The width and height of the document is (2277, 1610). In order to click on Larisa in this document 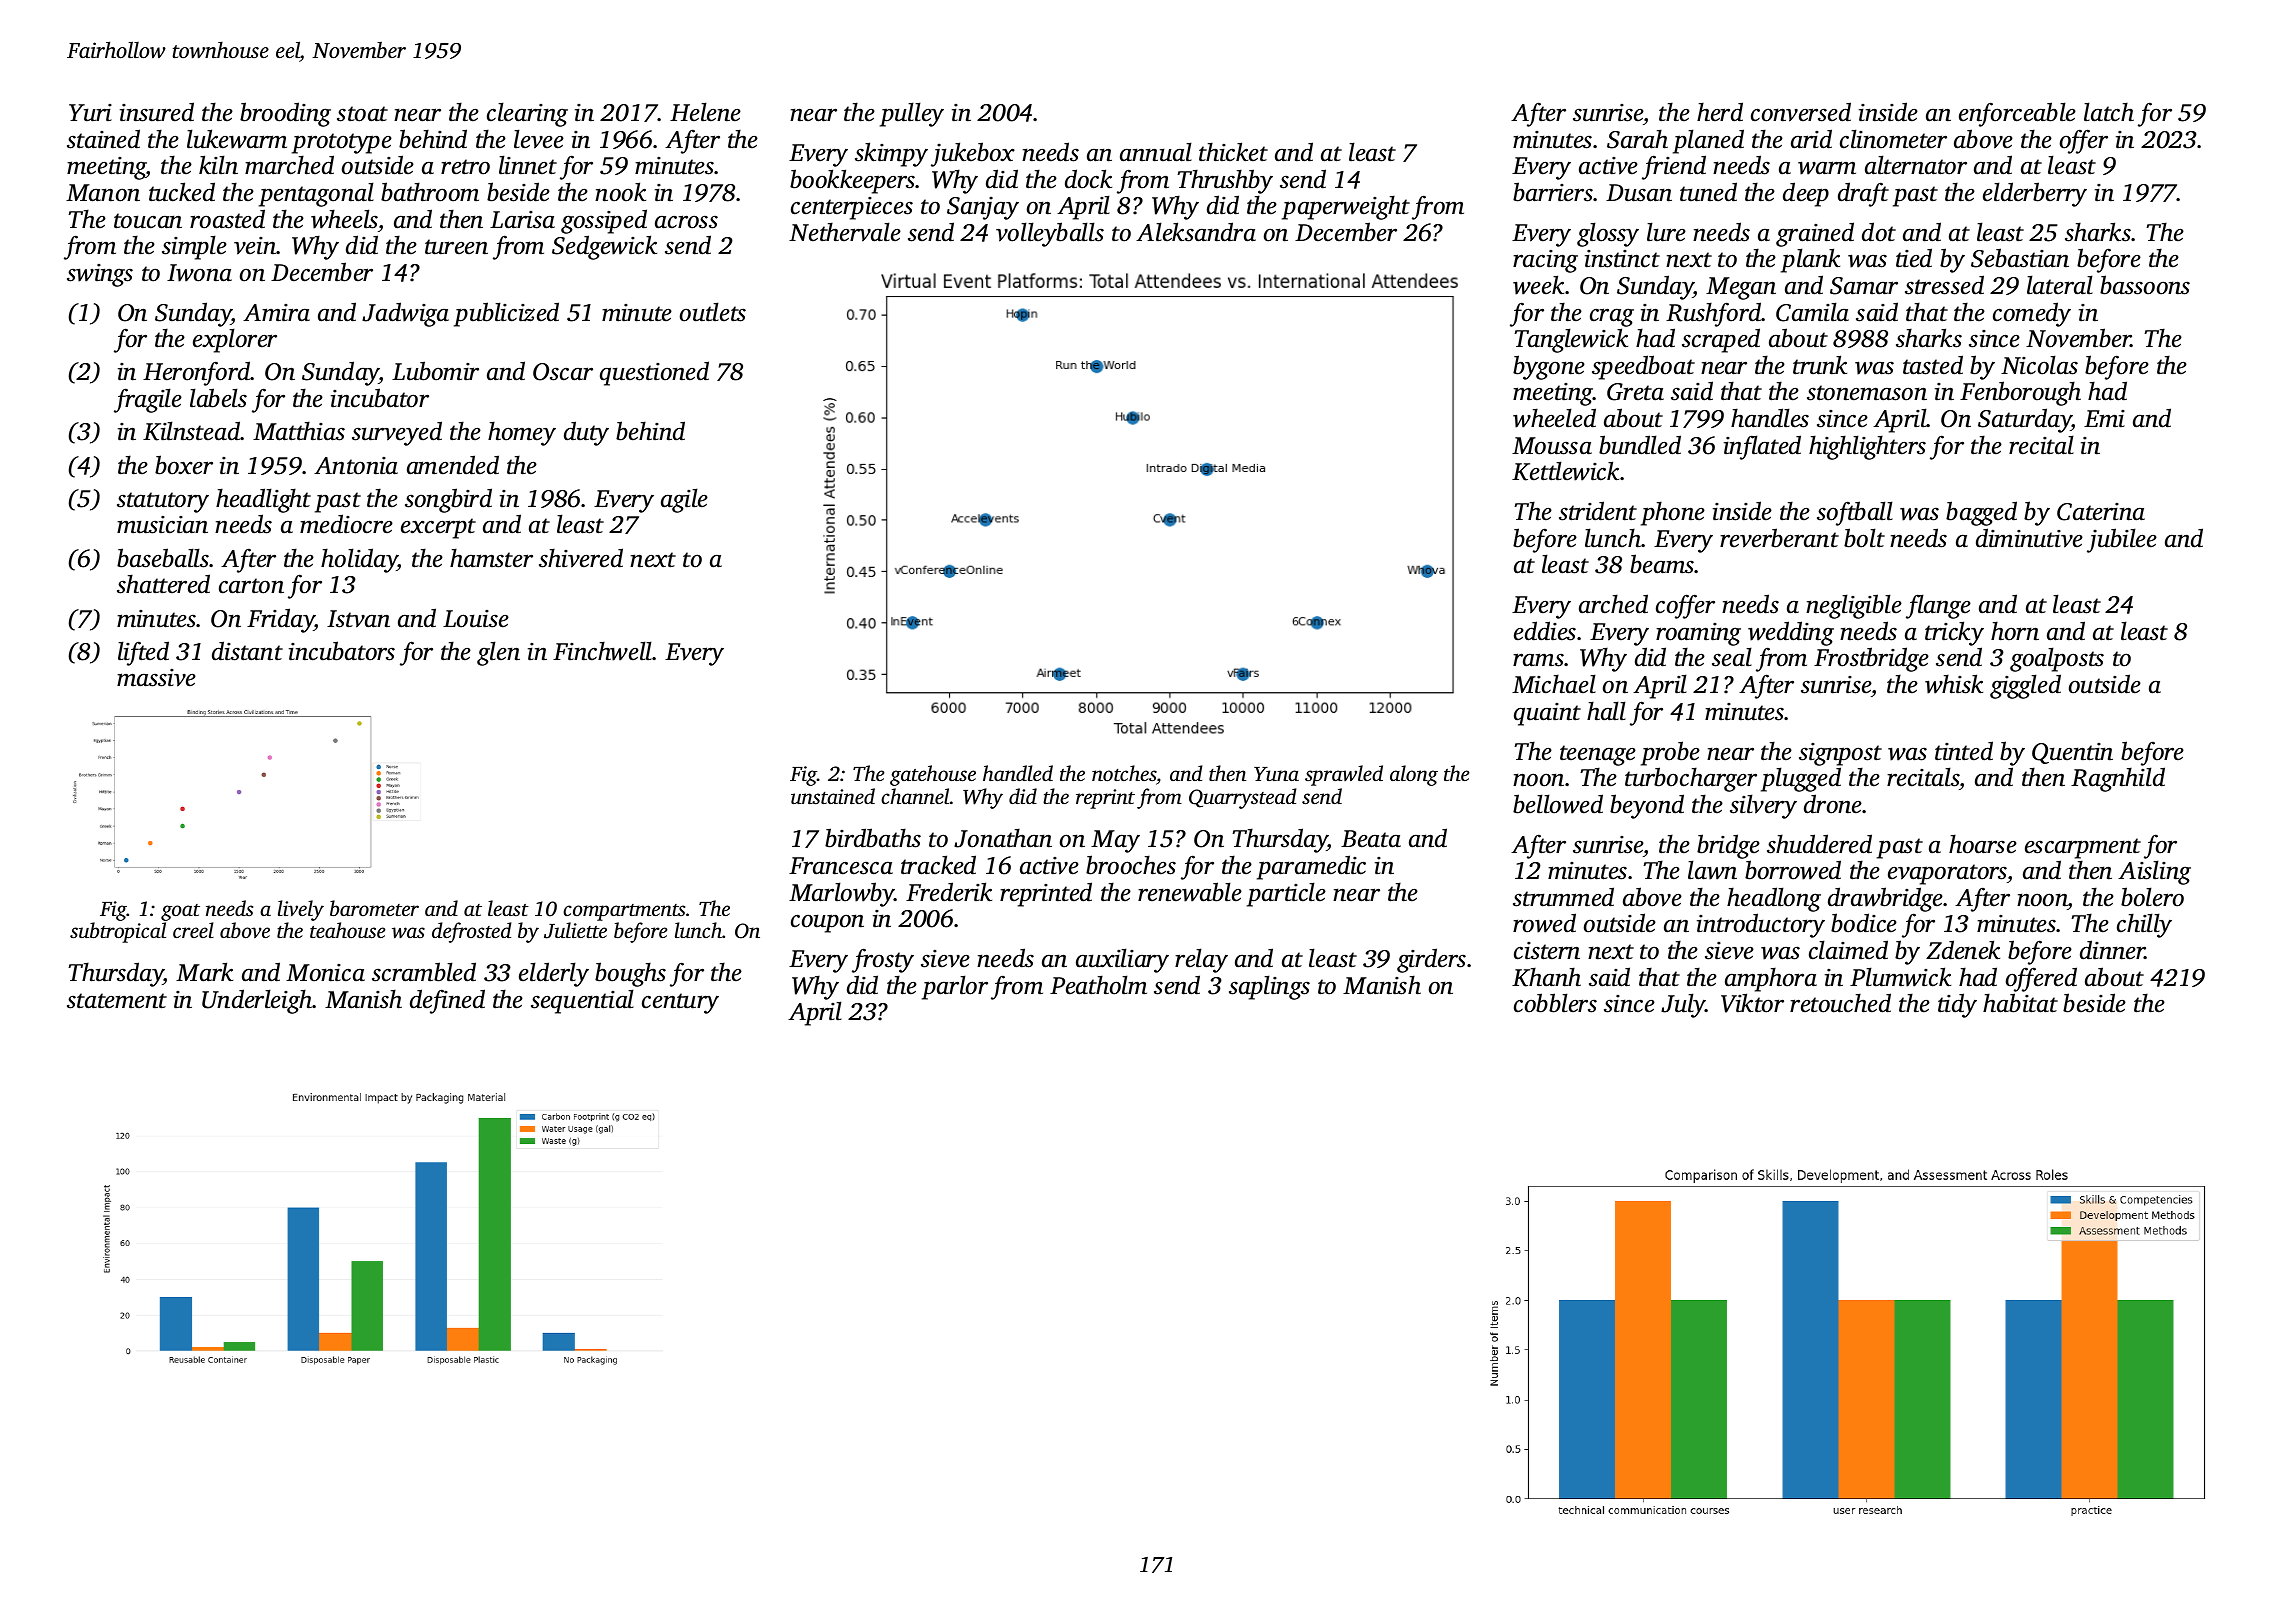, I will do `click(522, 220)`.
